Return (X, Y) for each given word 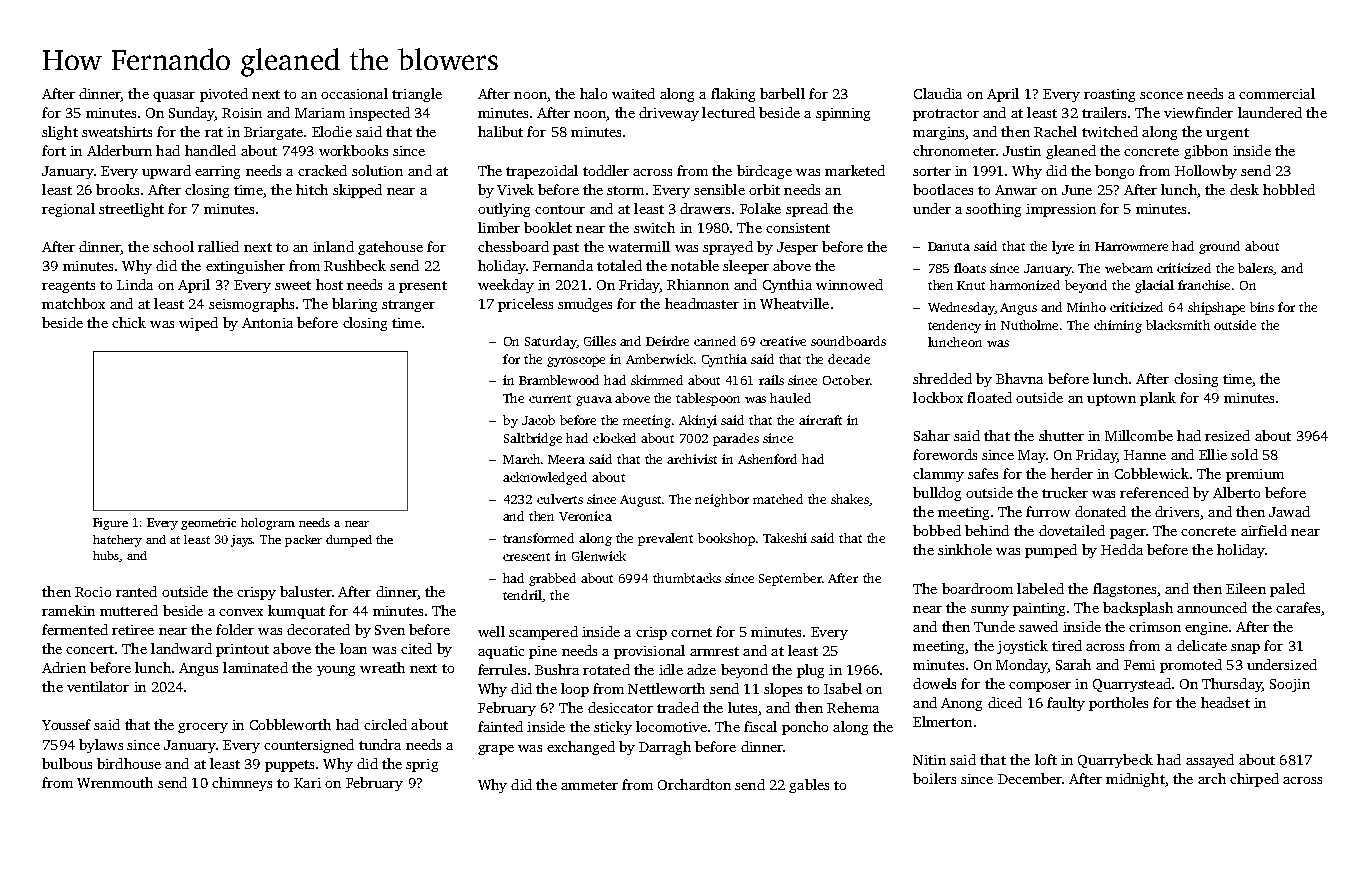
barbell (782, 93)
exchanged (581, 748)
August (641, 501)
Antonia (267, 323)
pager (1128, 534)
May (1032, 456)
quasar (174, 97)
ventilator (98, 686)
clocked (614, 438)
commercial (1277, 93)
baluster (306, 591)
